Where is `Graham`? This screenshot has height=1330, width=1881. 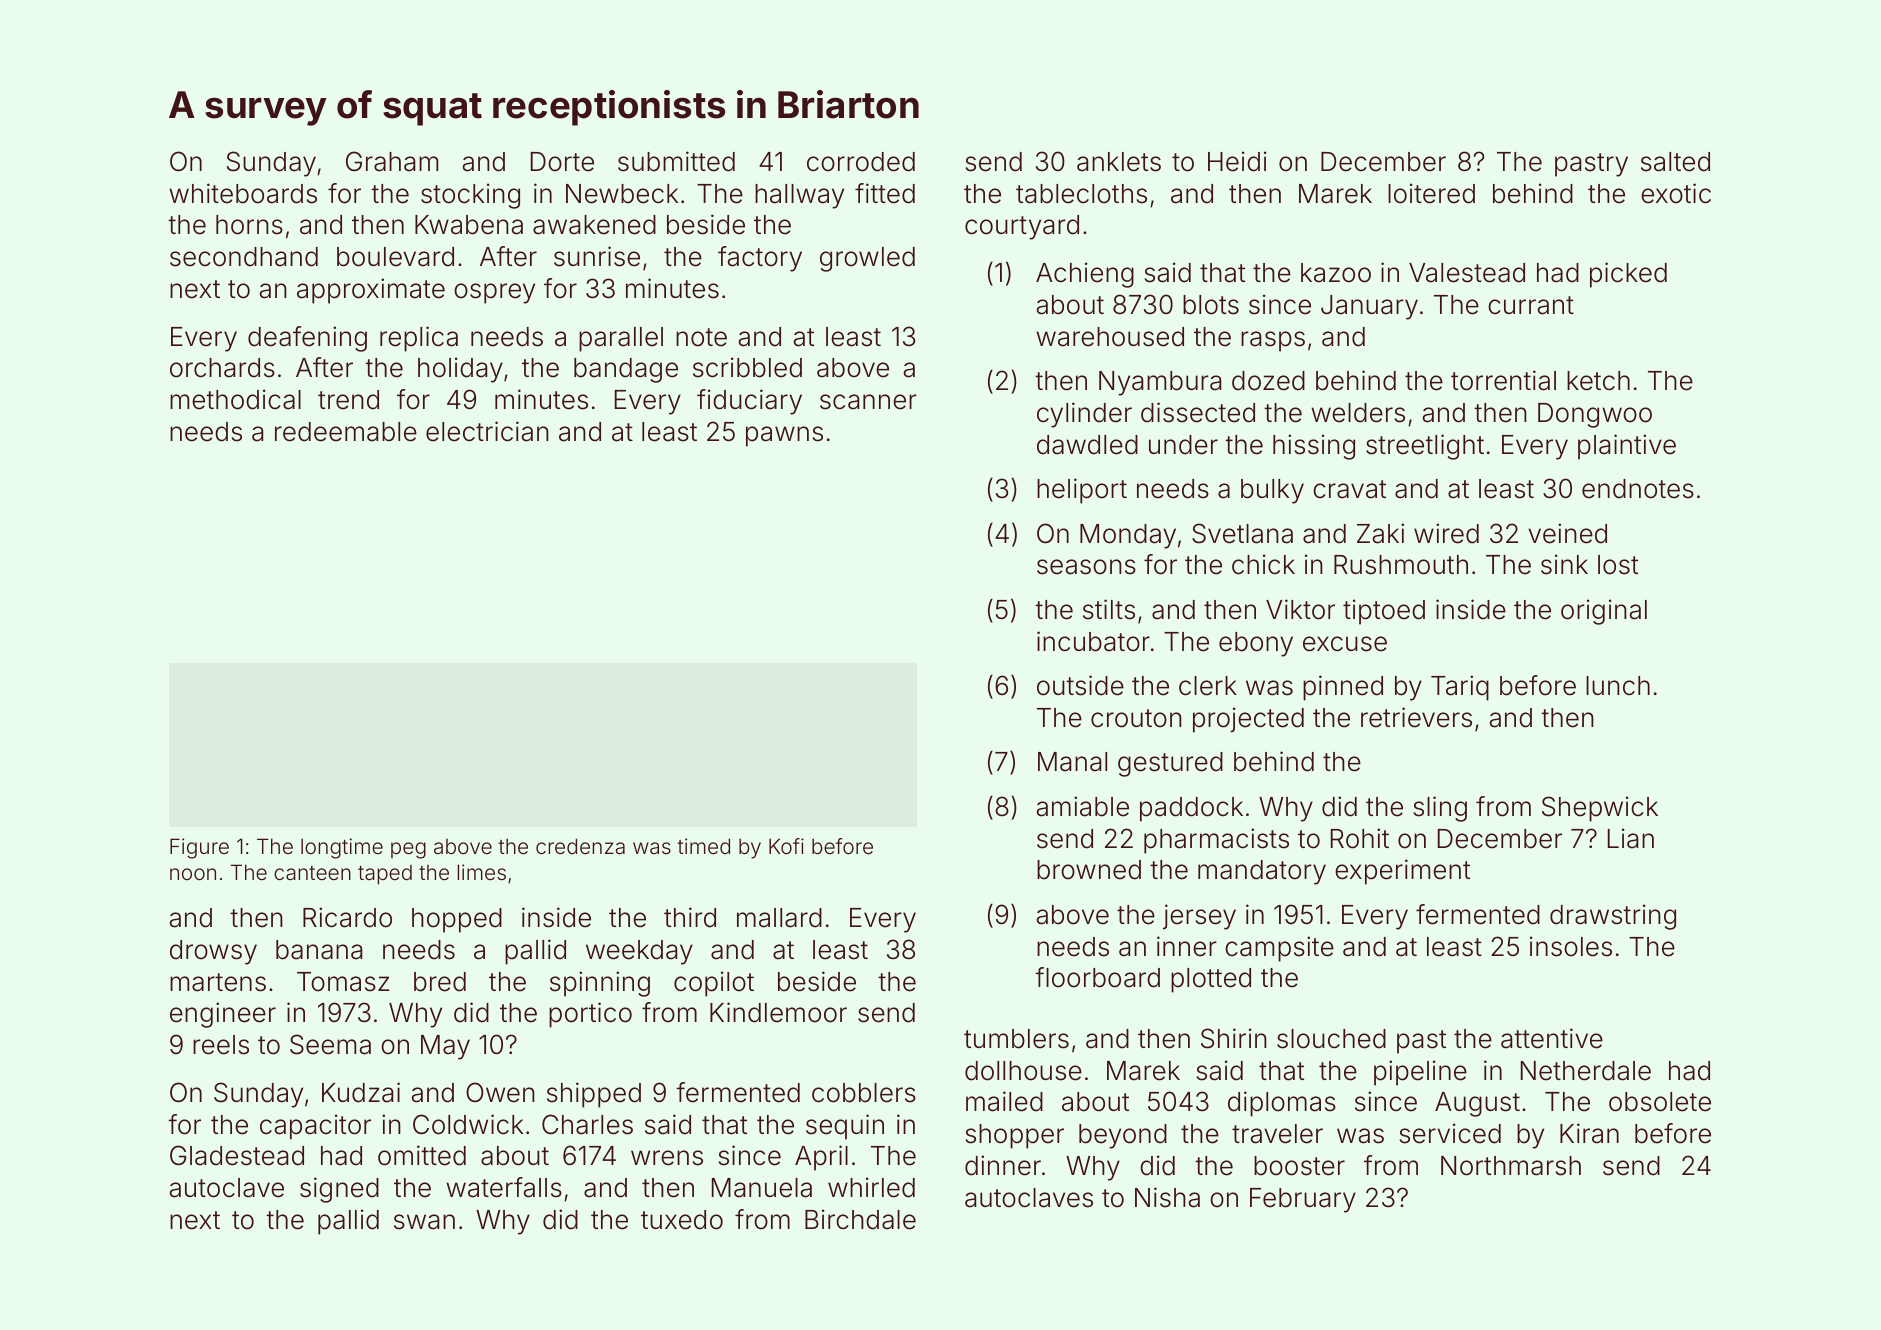
Graham is located at coordinates (392, 161).
